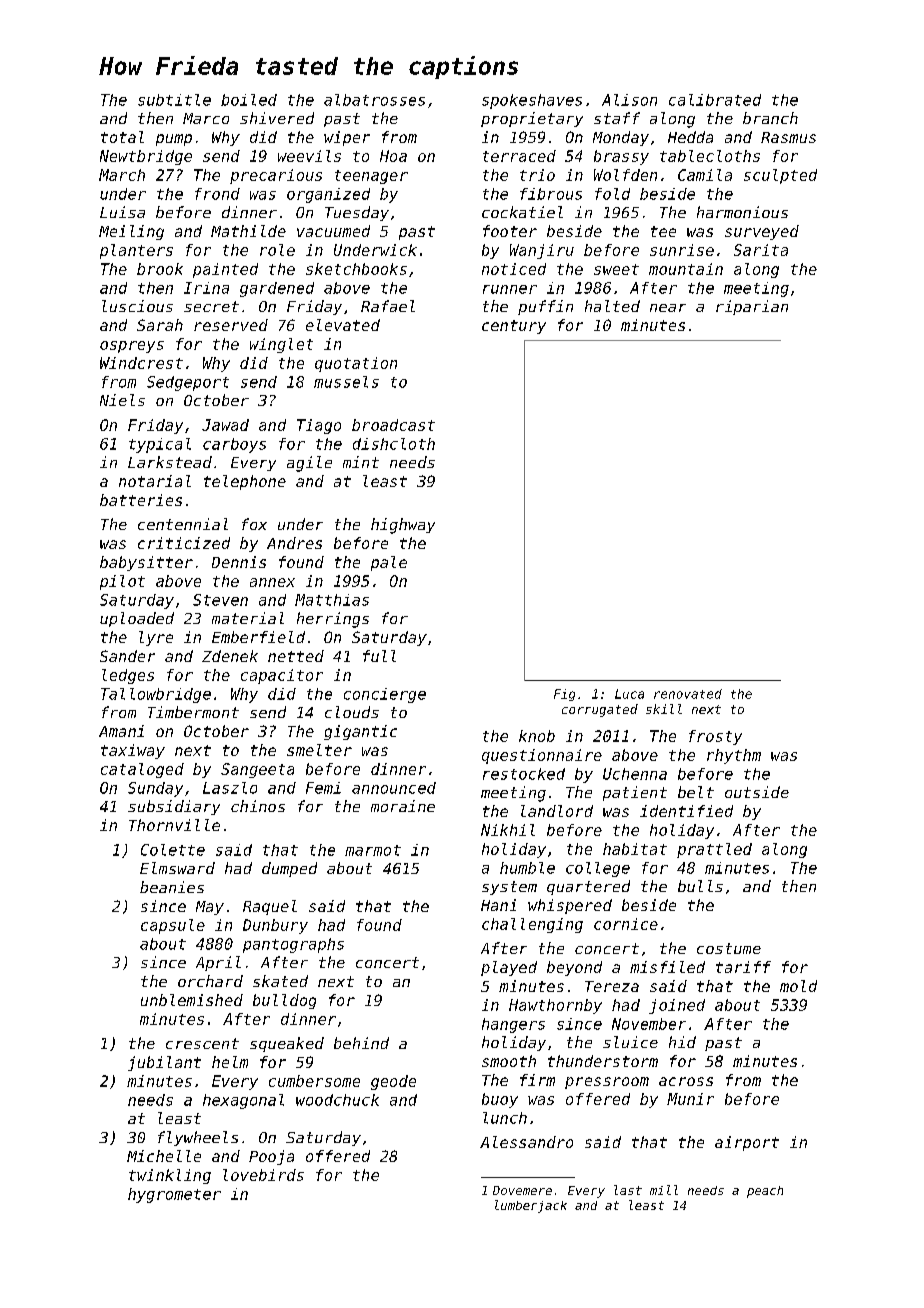 Image resolution: width=924 pixels, height=1308 pixels. What do you see at coordinates (122, 400) in the screenshot?
I see `Niels` at bounding box center [122, 400].
